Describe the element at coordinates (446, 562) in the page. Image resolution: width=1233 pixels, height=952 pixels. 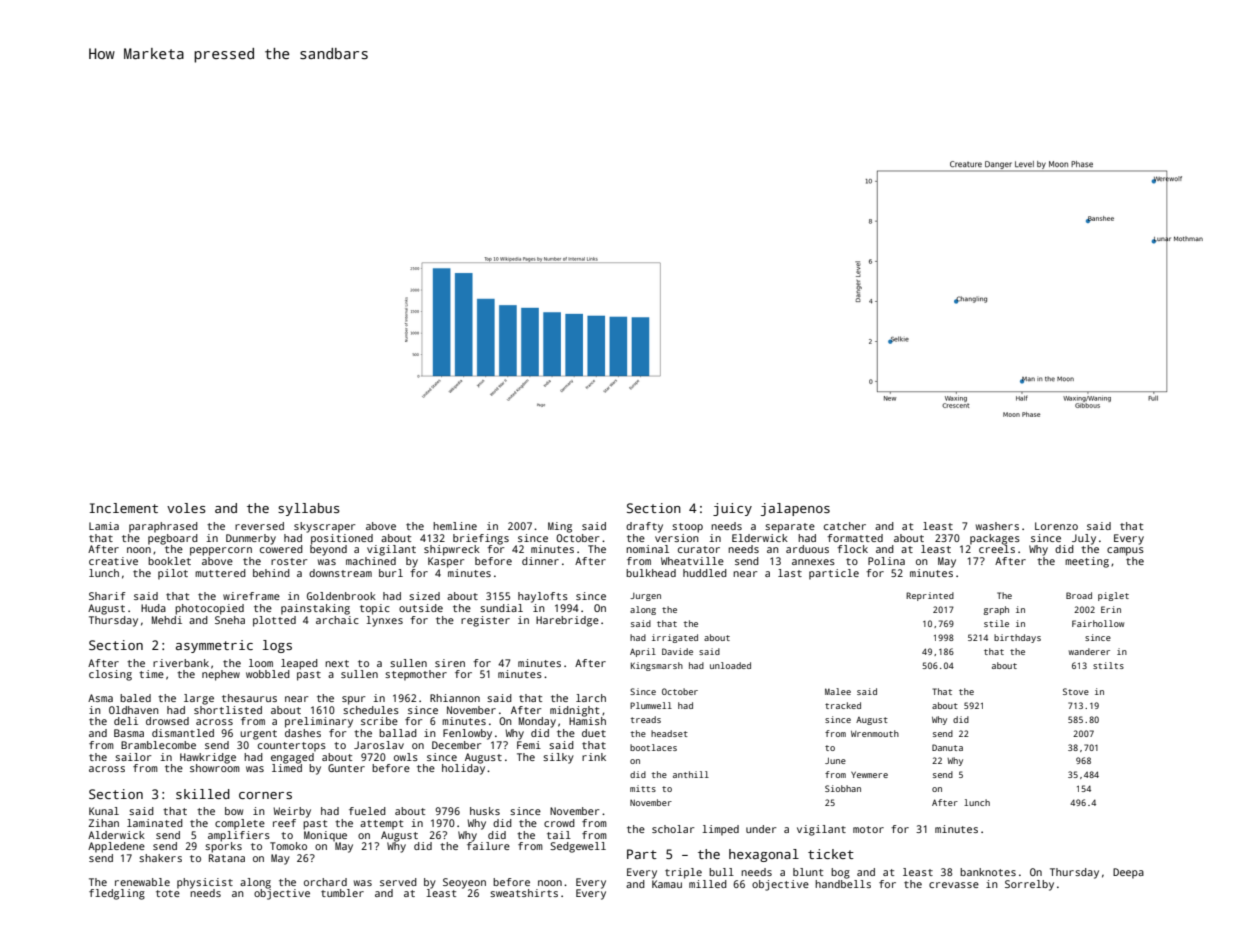
I see `Kasper` at that location.
